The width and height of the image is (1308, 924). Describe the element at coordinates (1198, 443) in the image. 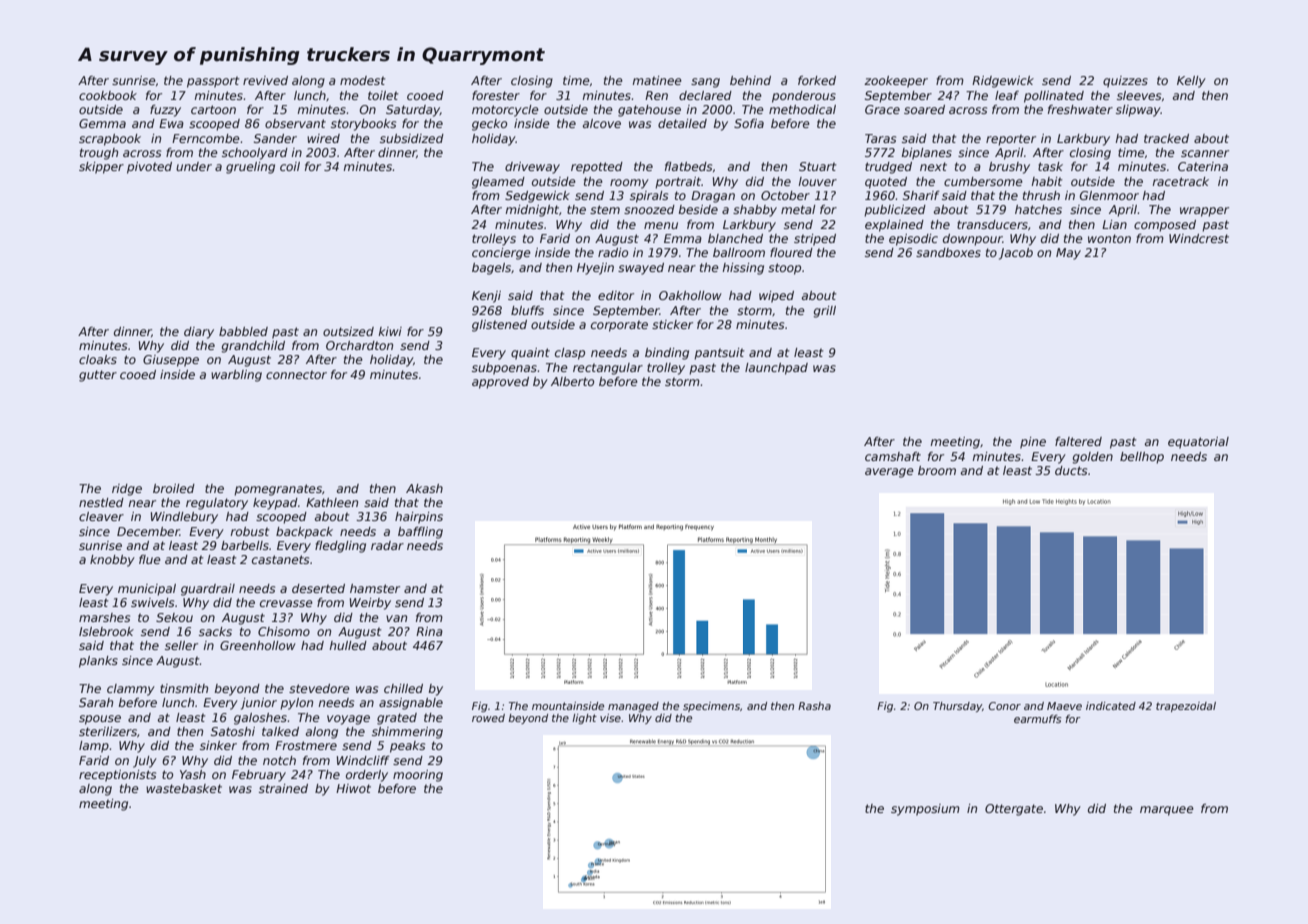

I see `equatorial` at that location.
